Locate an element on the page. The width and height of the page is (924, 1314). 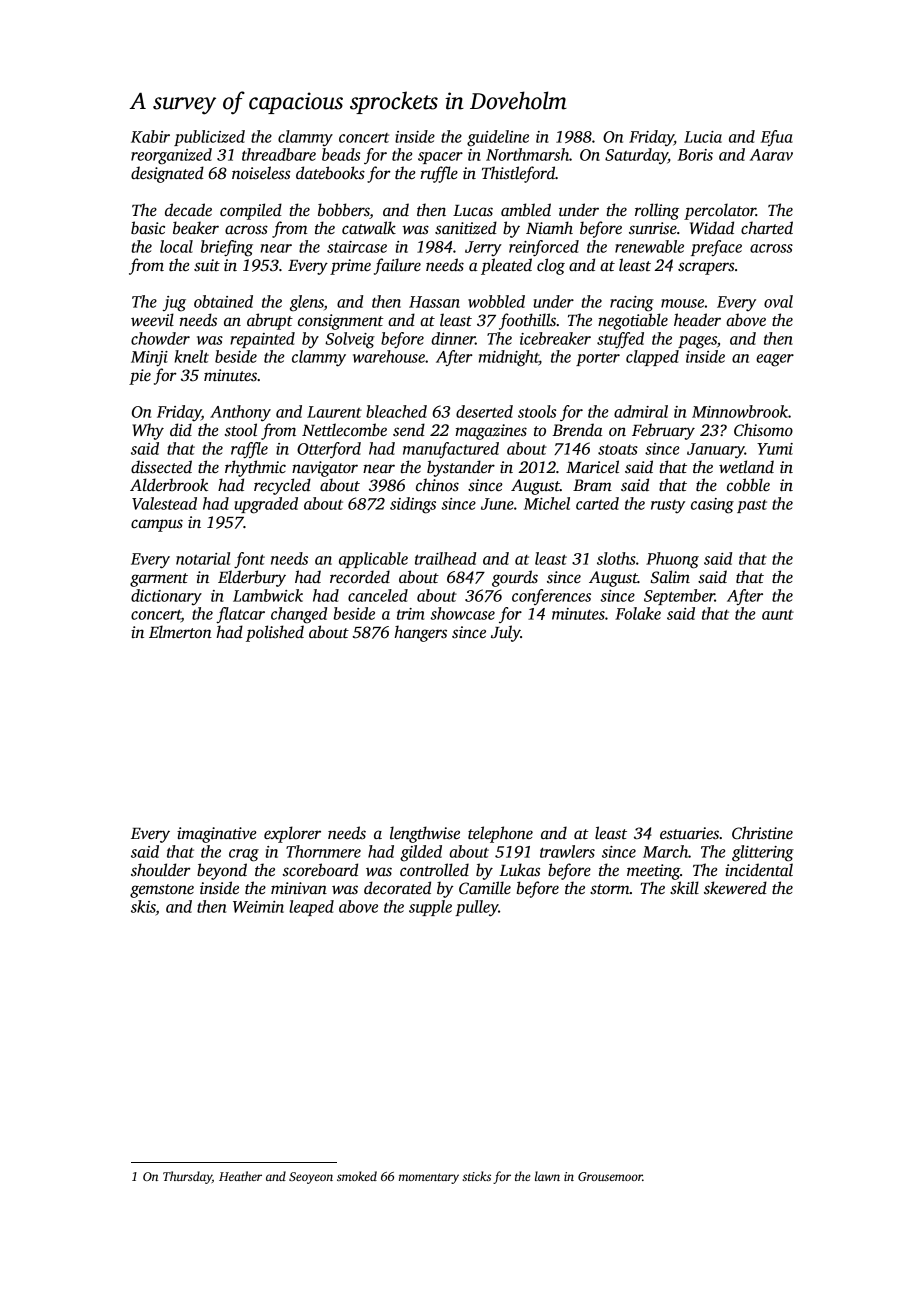
jug is located at coordinates (174, 304).
